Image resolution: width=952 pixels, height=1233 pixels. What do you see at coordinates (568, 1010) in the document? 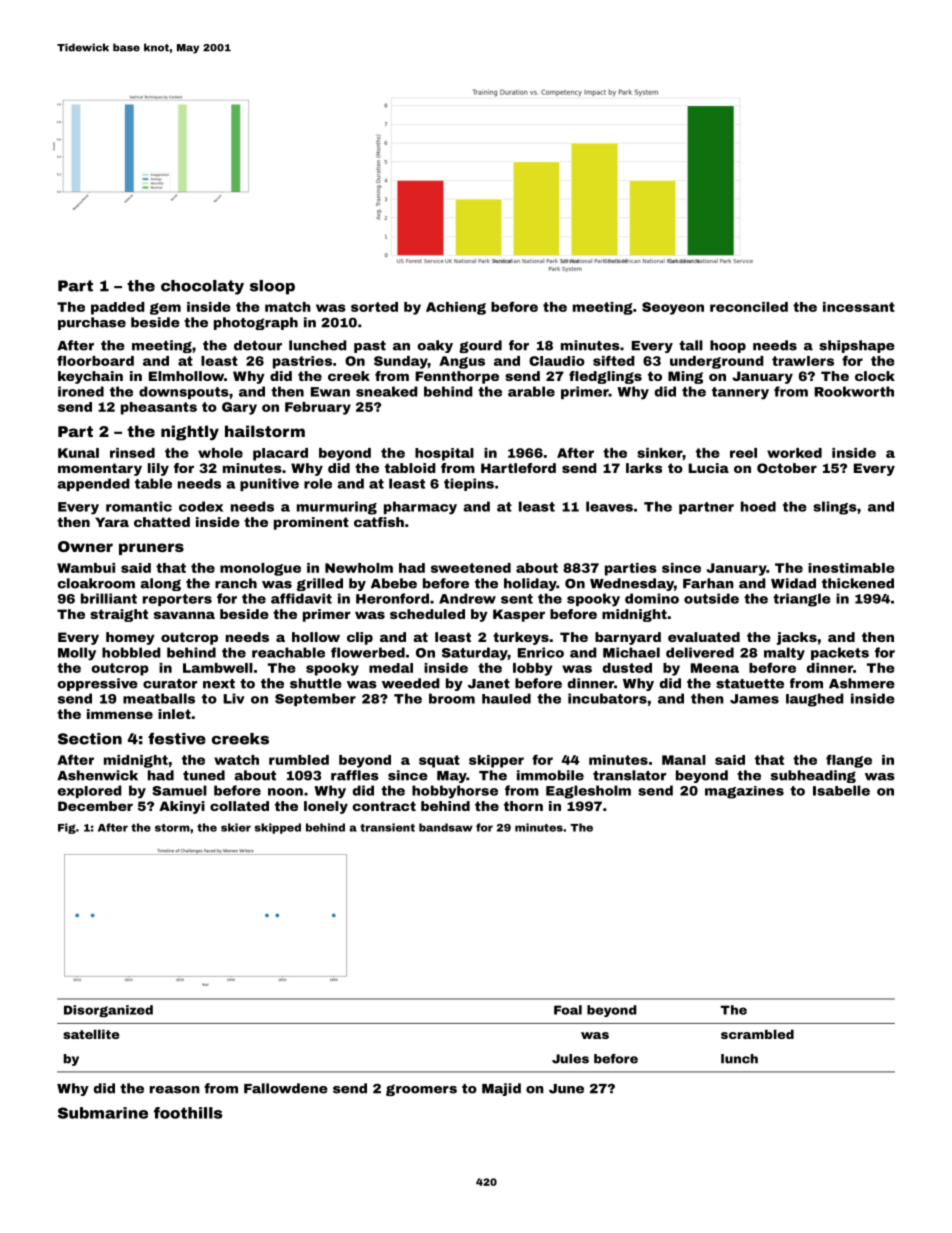
I see `Foal` at bounding box center [568, 1010].
